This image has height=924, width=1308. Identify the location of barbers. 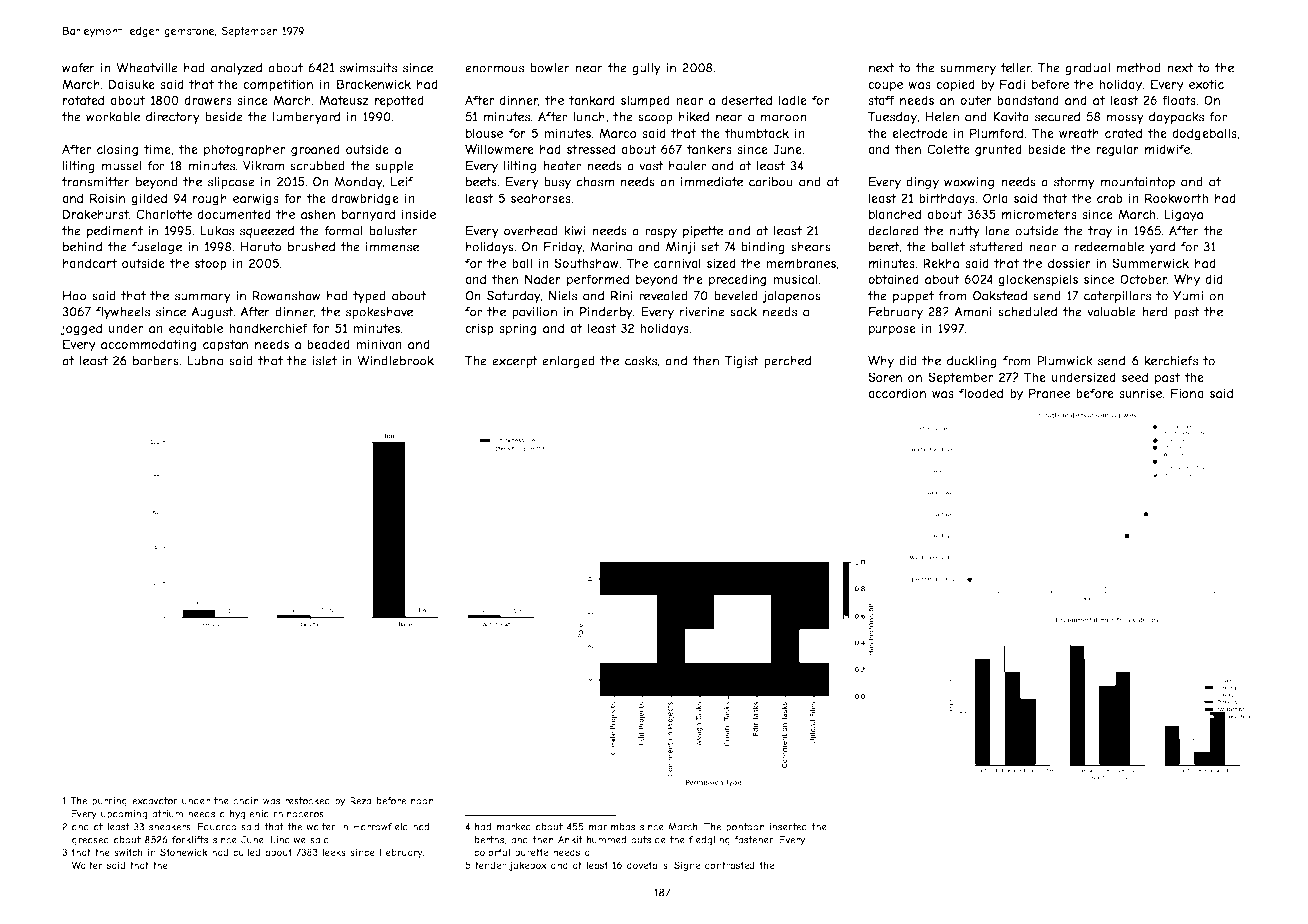
(156, 361).
